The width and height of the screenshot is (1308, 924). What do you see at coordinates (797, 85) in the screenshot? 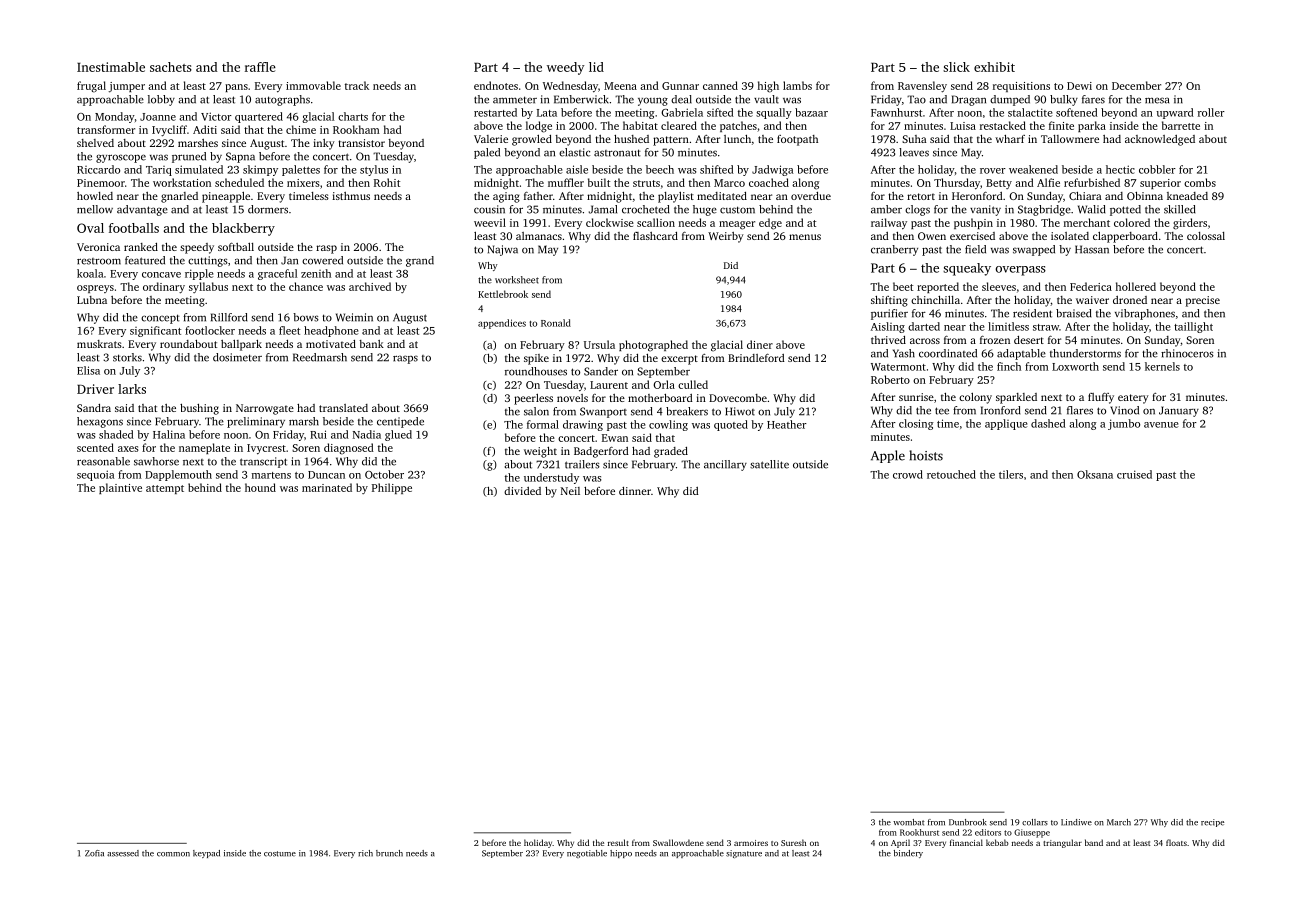
I see `lambs` at bounding box center [797, 85].
